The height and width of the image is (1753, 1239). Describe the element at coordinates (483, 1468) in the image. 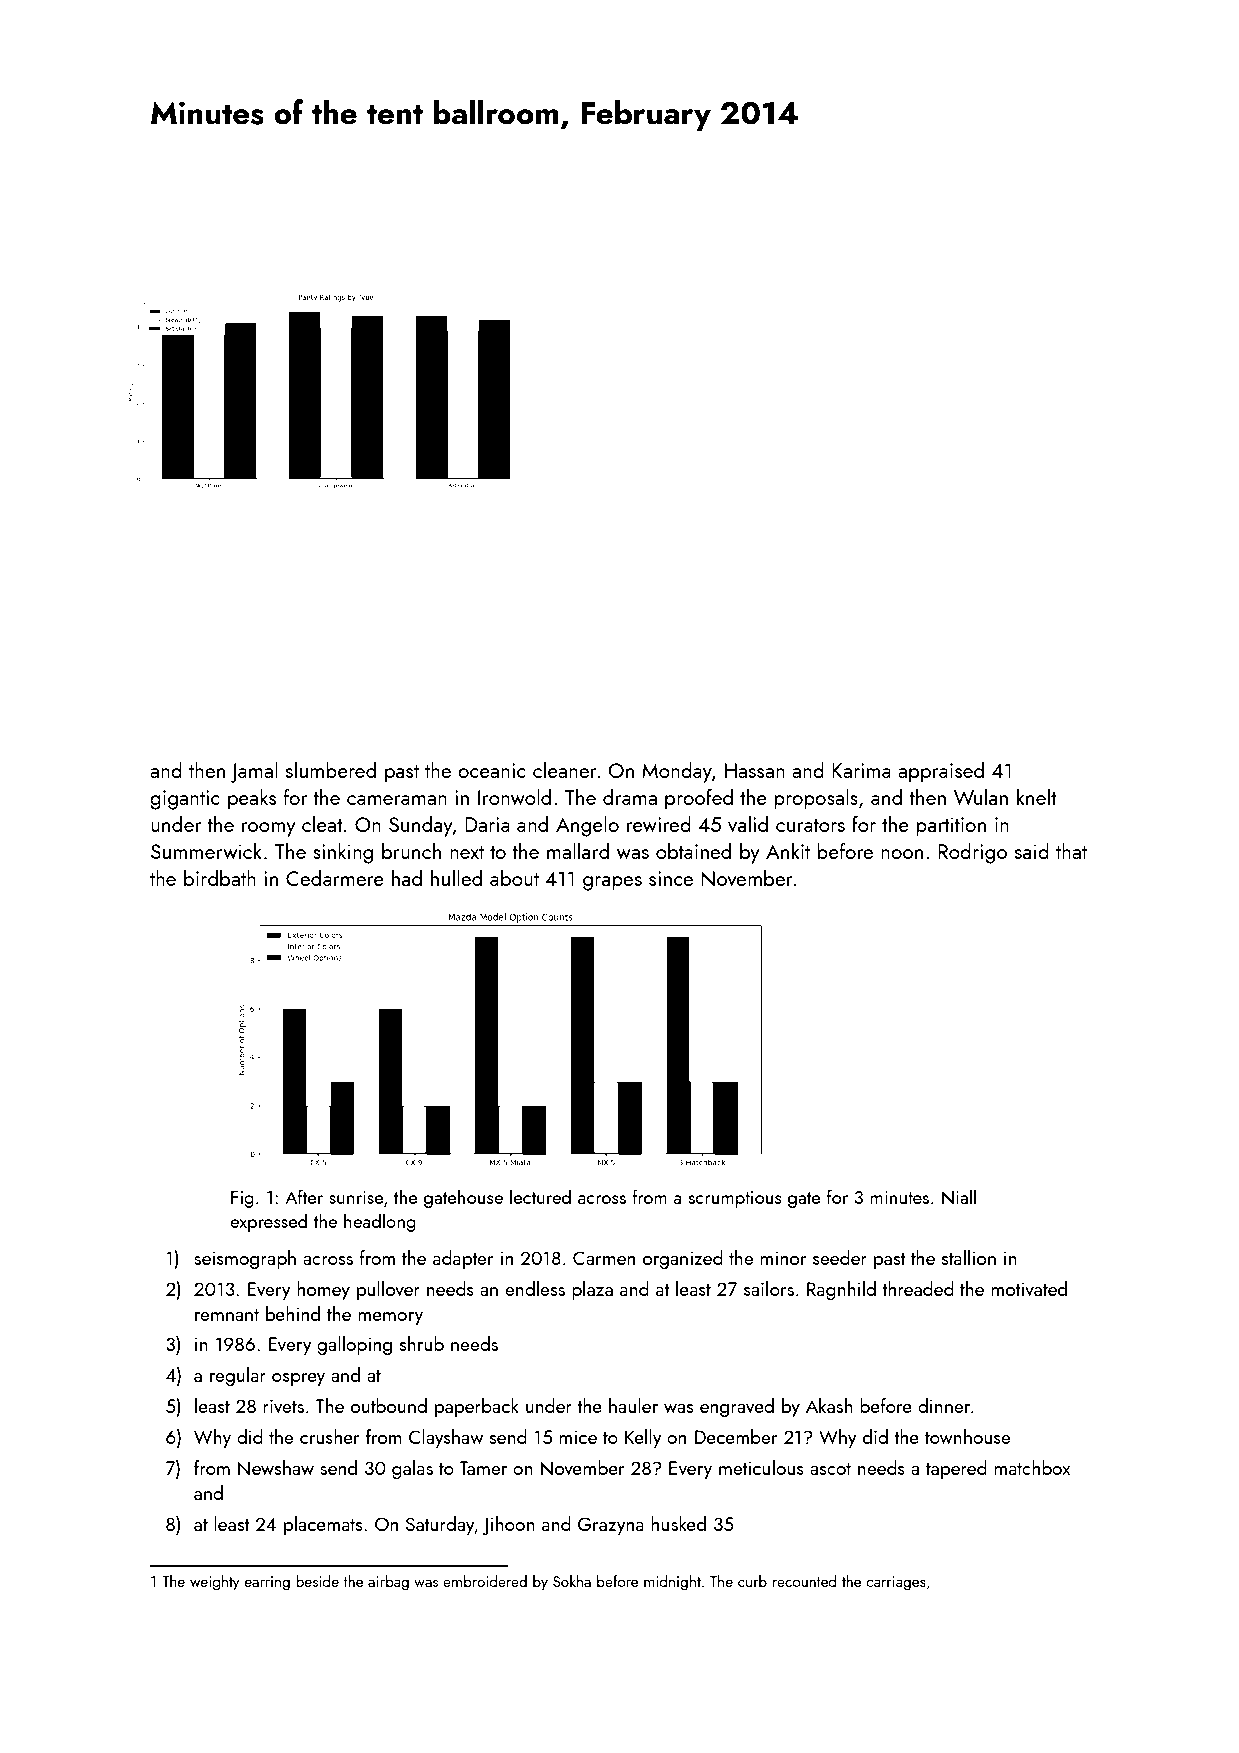

I see `Tamer` at that location.
